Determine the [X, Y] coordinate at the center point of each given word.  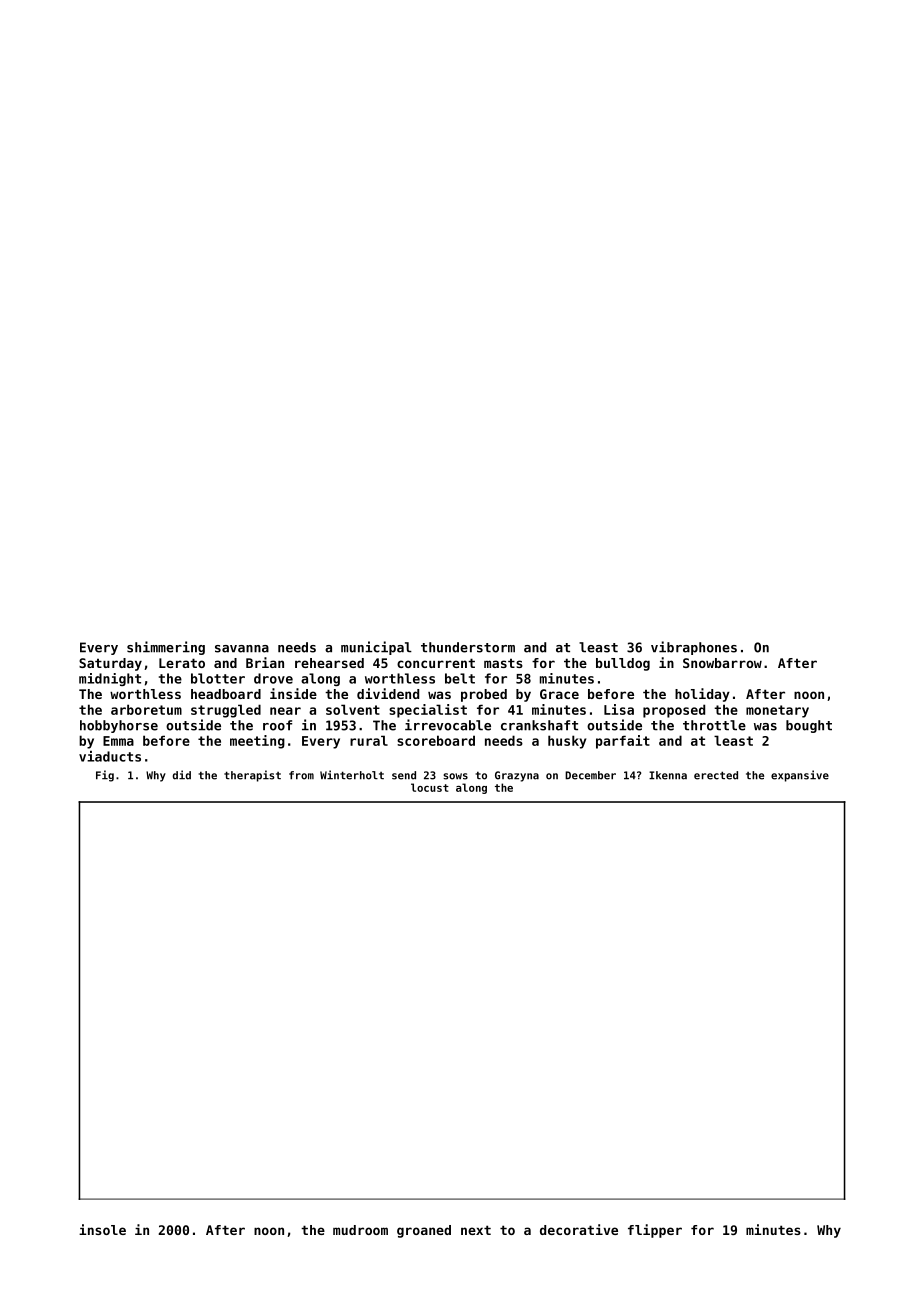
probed [484, 695]
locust [430, 787]
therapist [252, 776]
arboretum [146, 709]
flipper [655, 1231]
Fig [105, 776]
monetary [777, 711]
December [590, 775]
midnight [110, 679]
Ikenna [668, 775]
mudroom [360, 1230]
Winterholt [352, 775]
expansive [800, 776]
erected [716, 775]
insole [102, 1229]
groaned [424, 1231]
